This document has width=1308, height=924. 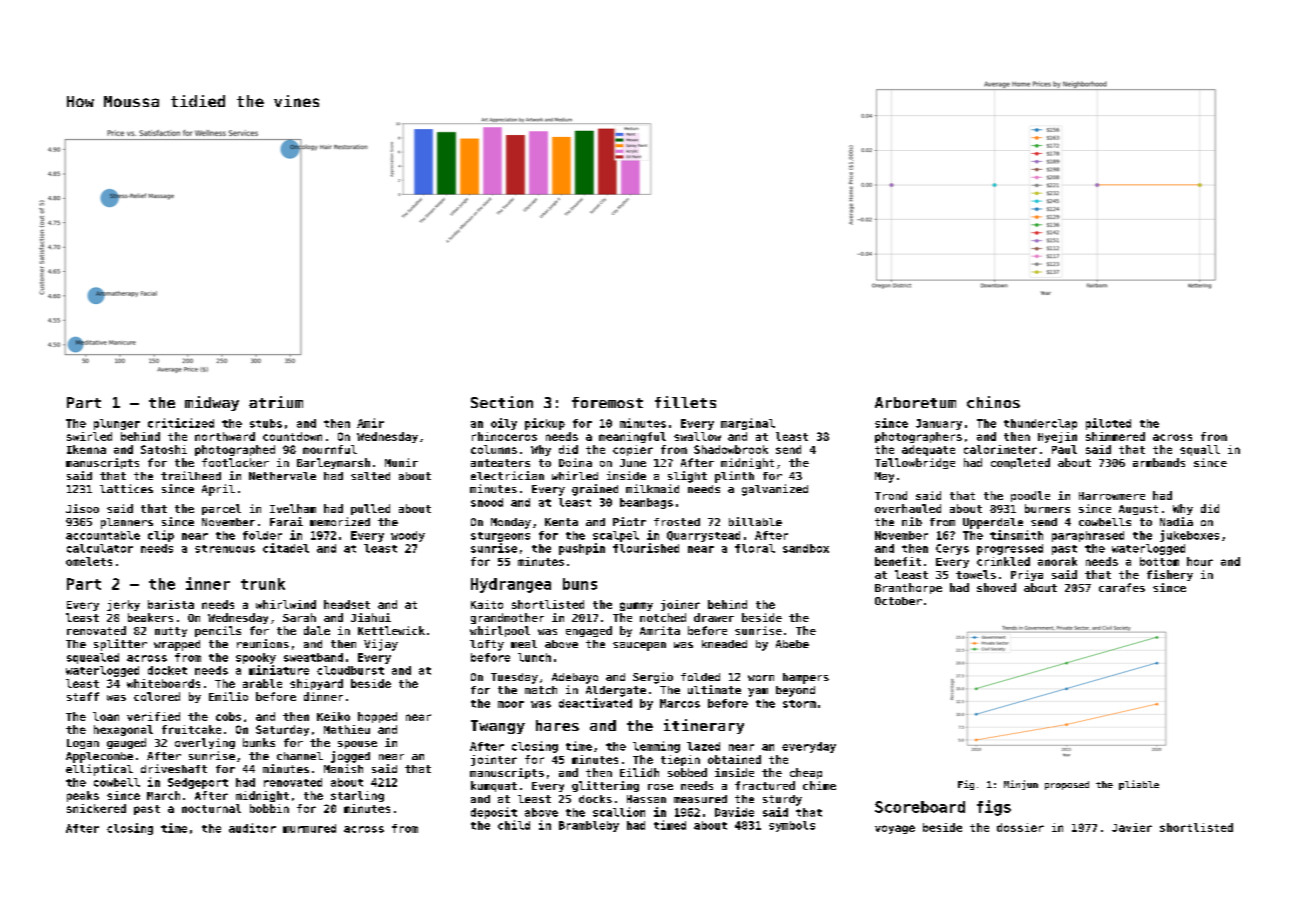 I want to click on gauged, so click(x=126, y=743).
